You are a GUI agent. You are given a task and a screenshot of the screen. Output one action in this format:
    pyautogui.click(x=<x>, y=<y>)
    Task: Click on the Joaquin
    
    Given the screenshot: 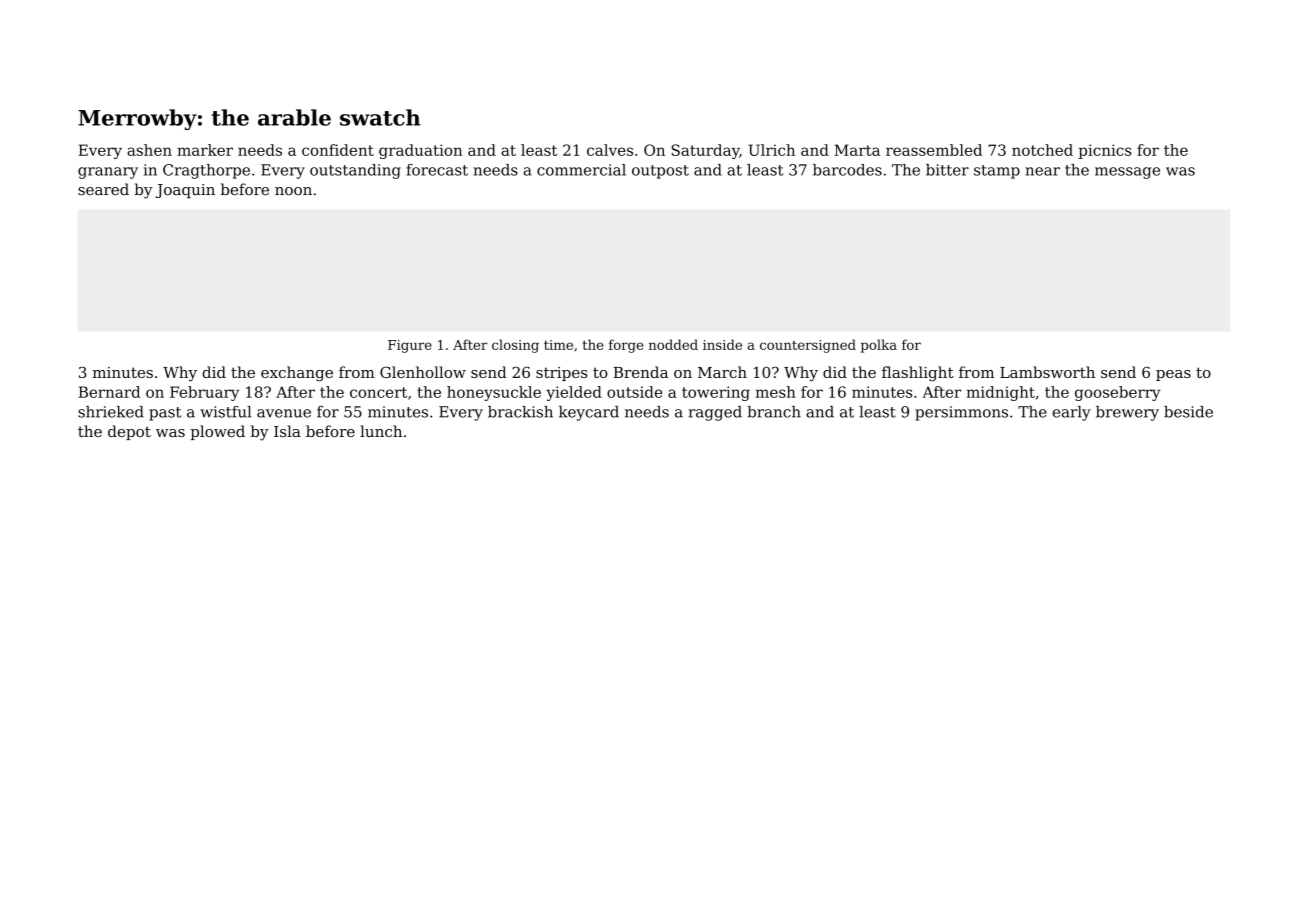 What is the action you would take?
    pyautogui.click(x=185, y=191)
